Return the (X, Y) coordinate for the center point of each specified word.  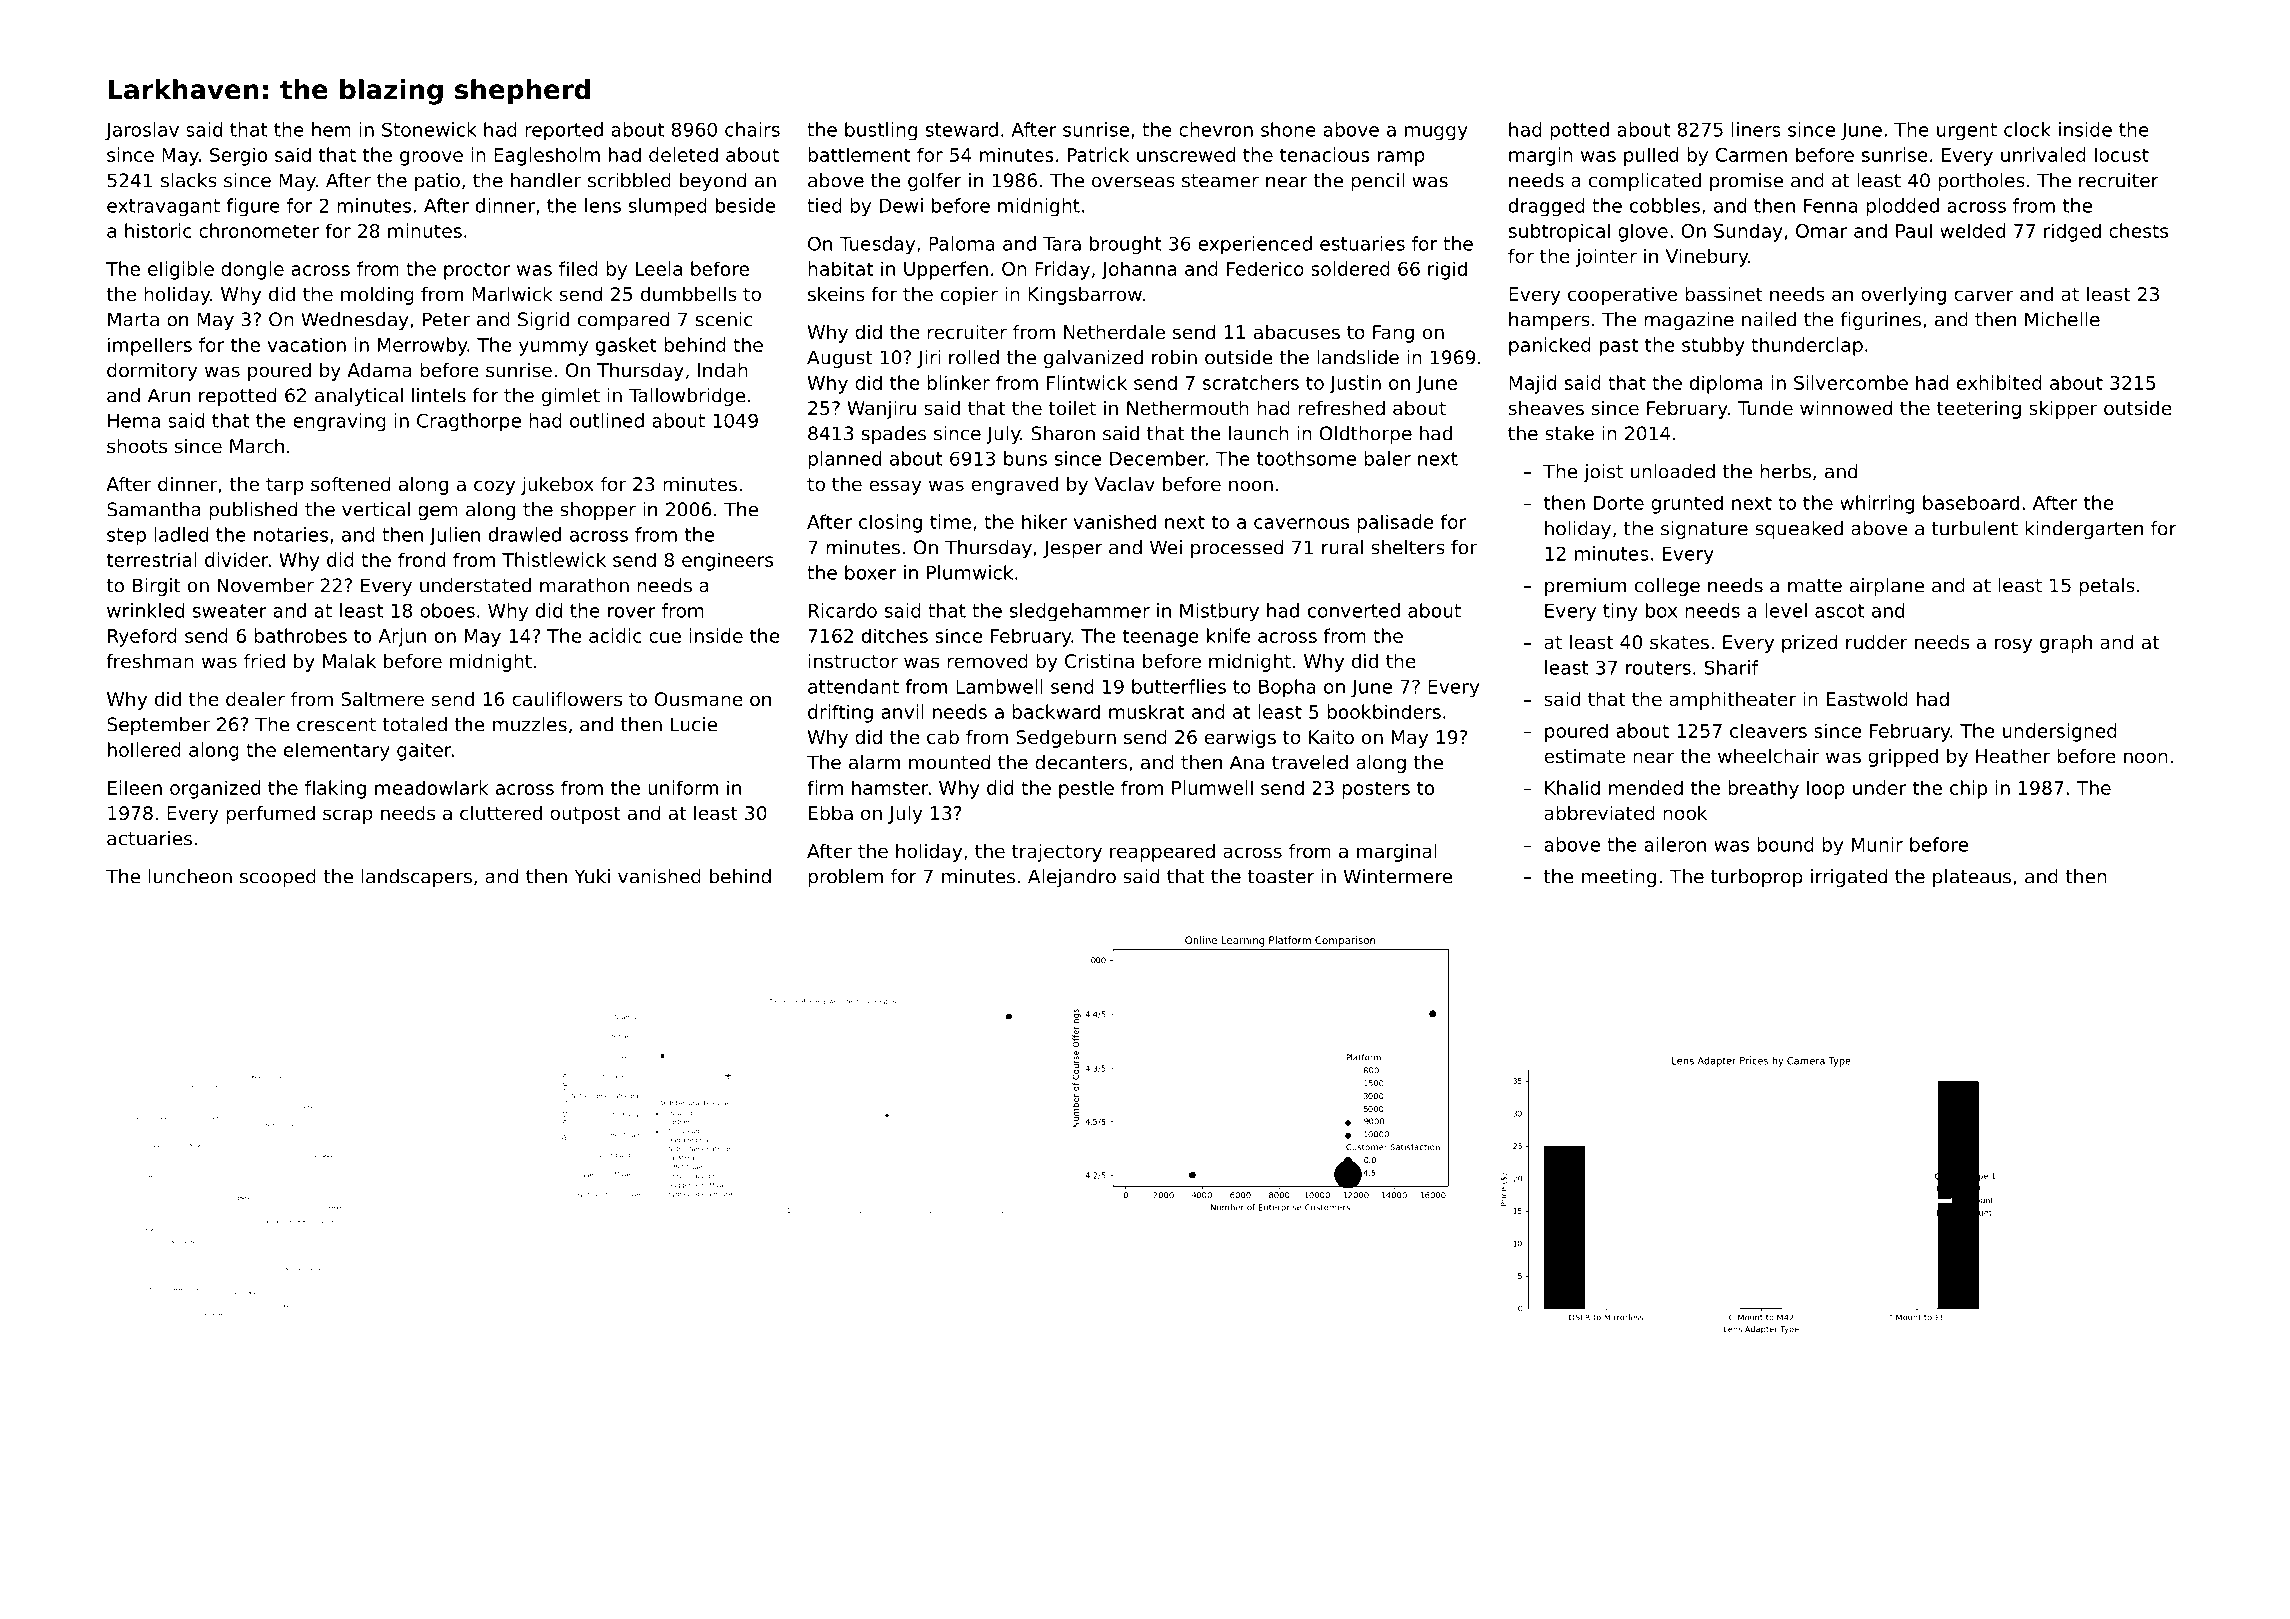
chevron (1216, 129)
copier (969, 296)
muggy (1436, 133)
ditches (895, 635)
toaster (1281, 877)
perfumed (270, 814)
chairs (752, 129)
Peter (446, 319)
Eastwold (1867, 698)
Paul (1914, 230)
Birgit (157, 587)
